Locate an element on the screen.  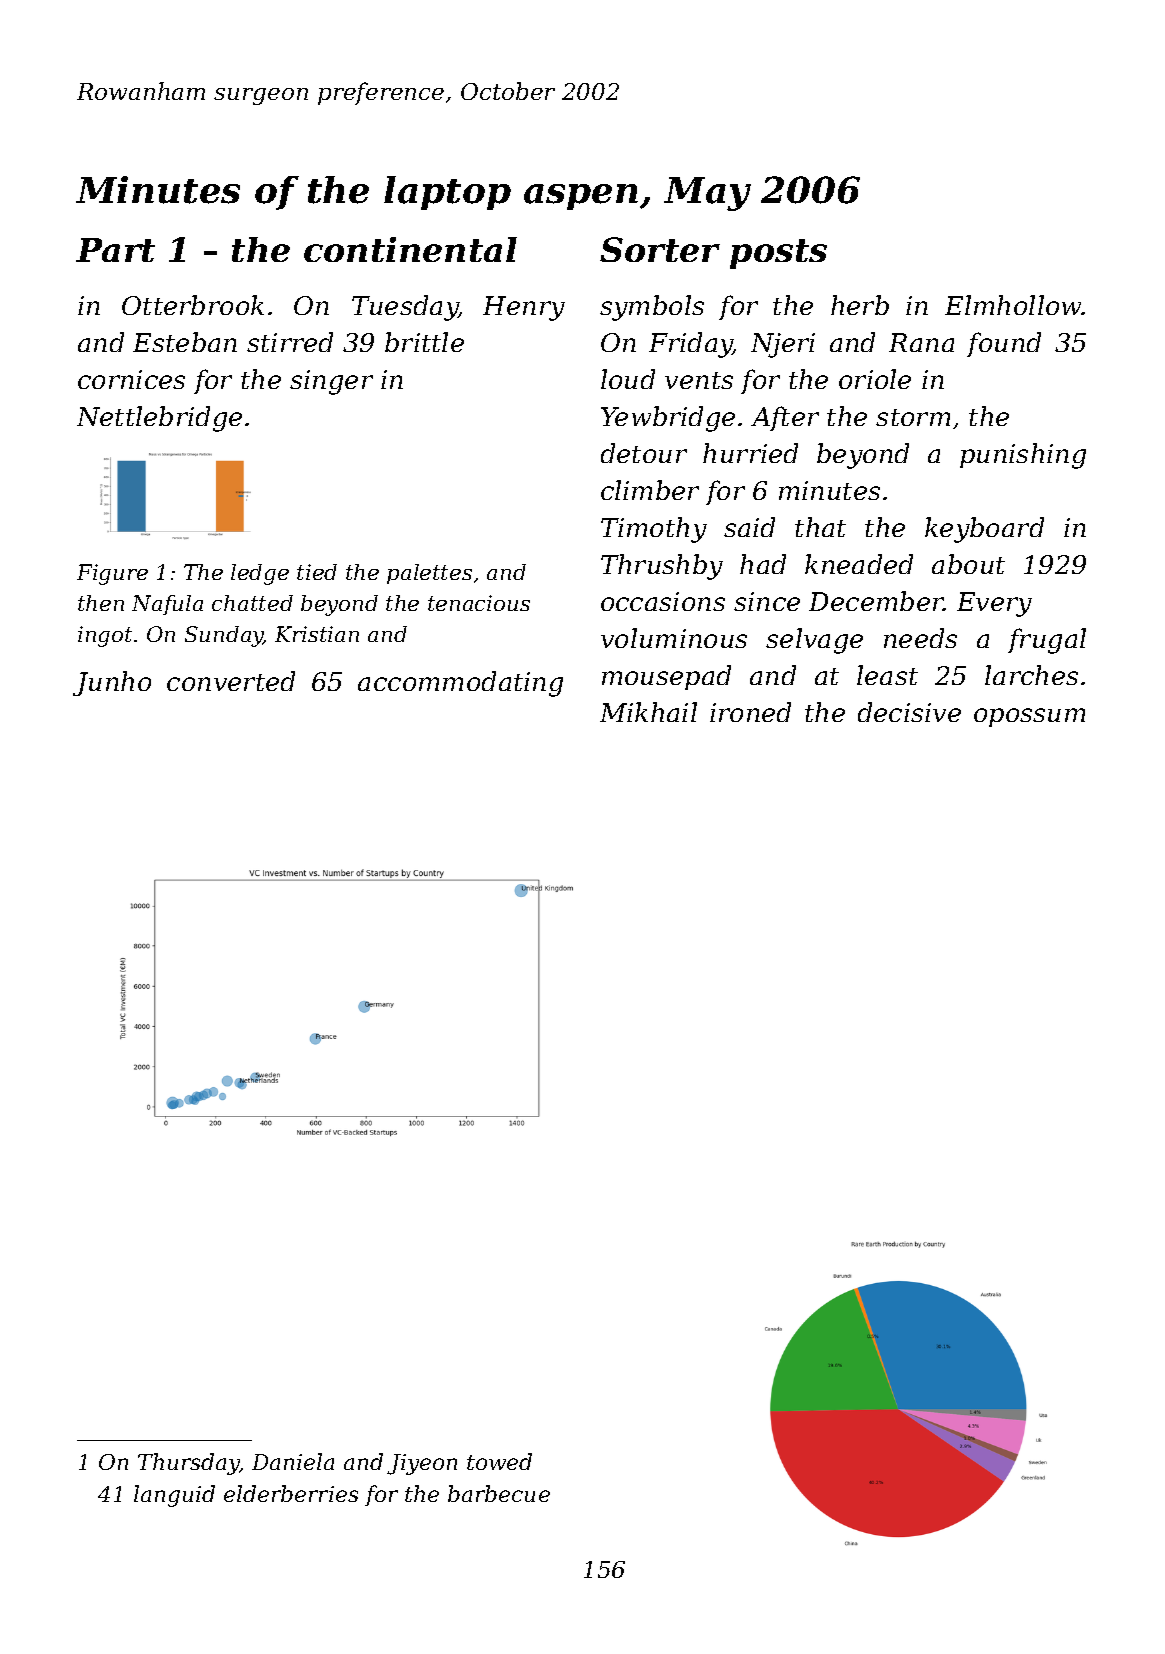
towed is located at coordinates (499, 1461).
